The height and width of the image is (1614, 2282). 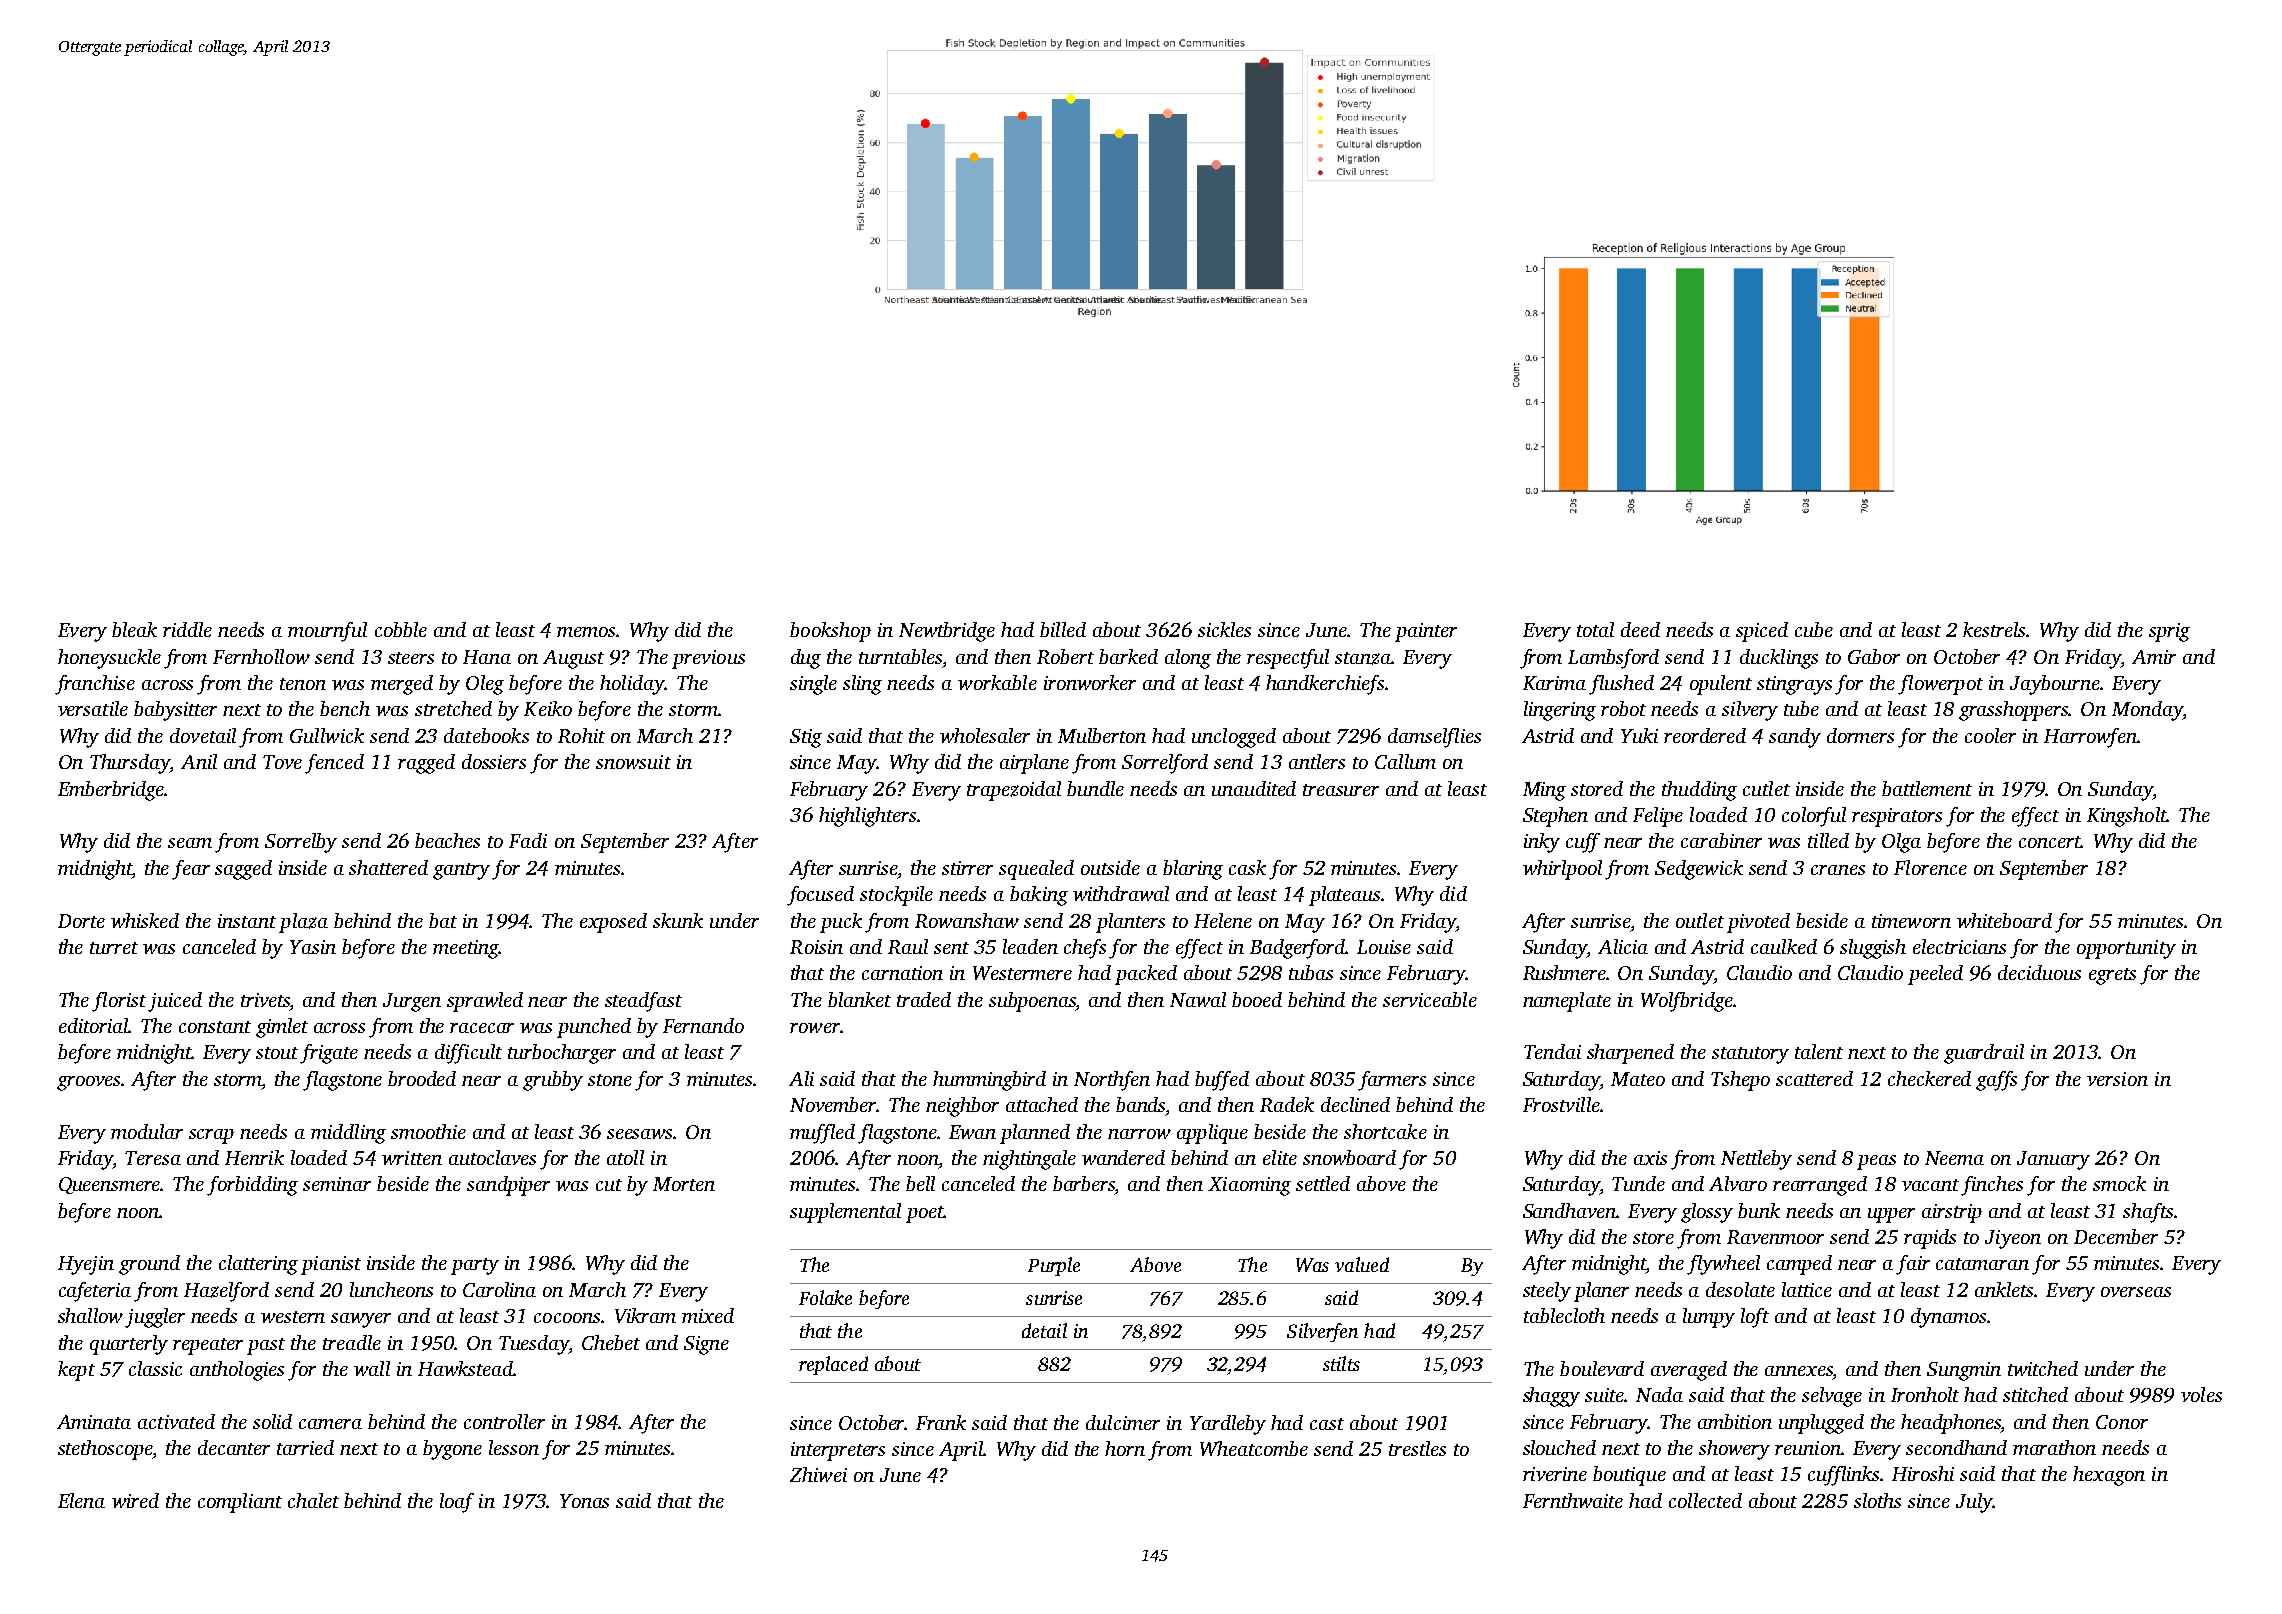 I want to click on chalet, so click(x=313, y=1500).
